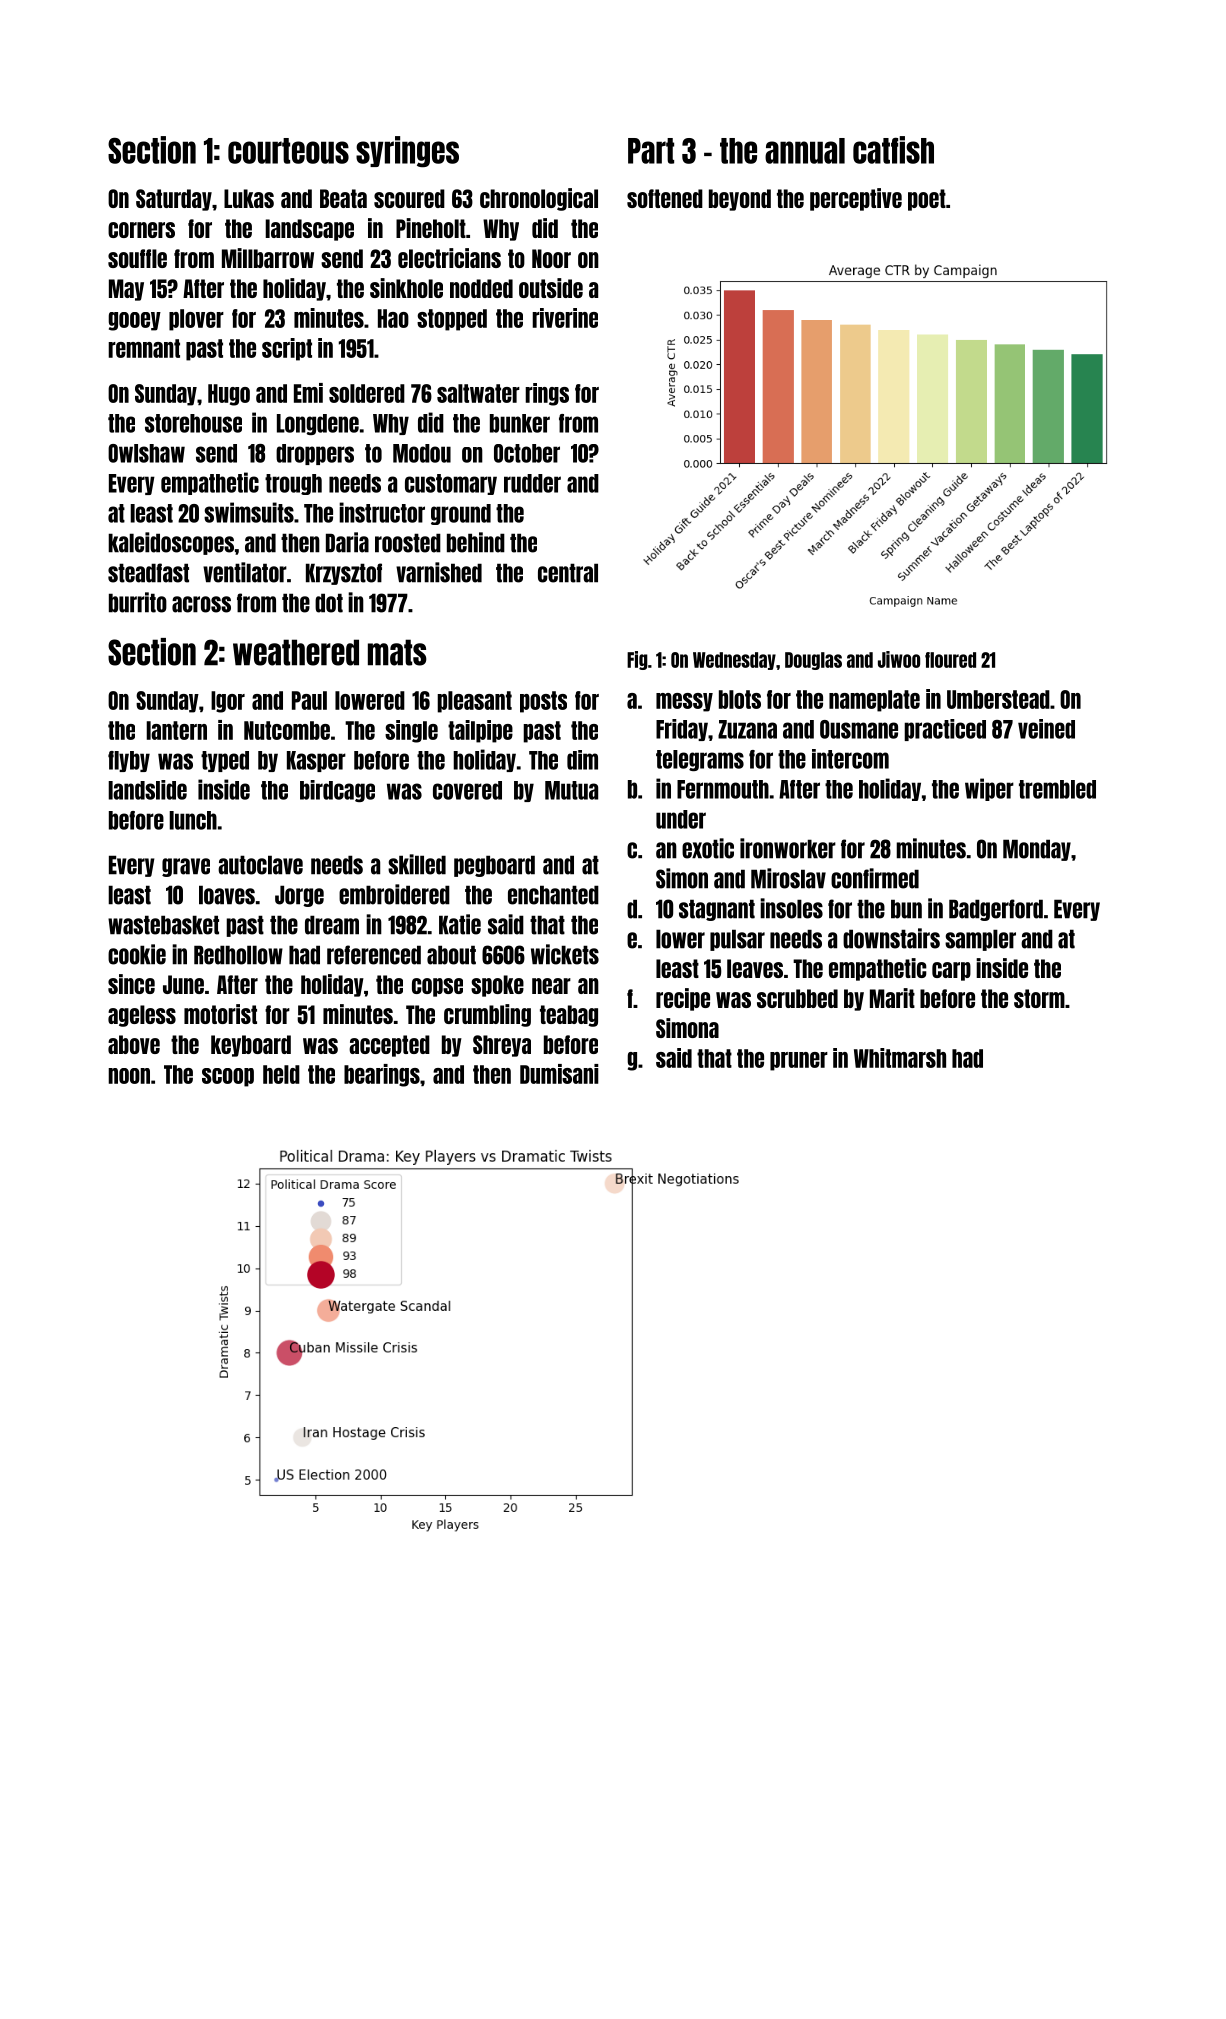 The width and height of the image is (1226, 2019). I want to click on syringes, so click(407, 152).
